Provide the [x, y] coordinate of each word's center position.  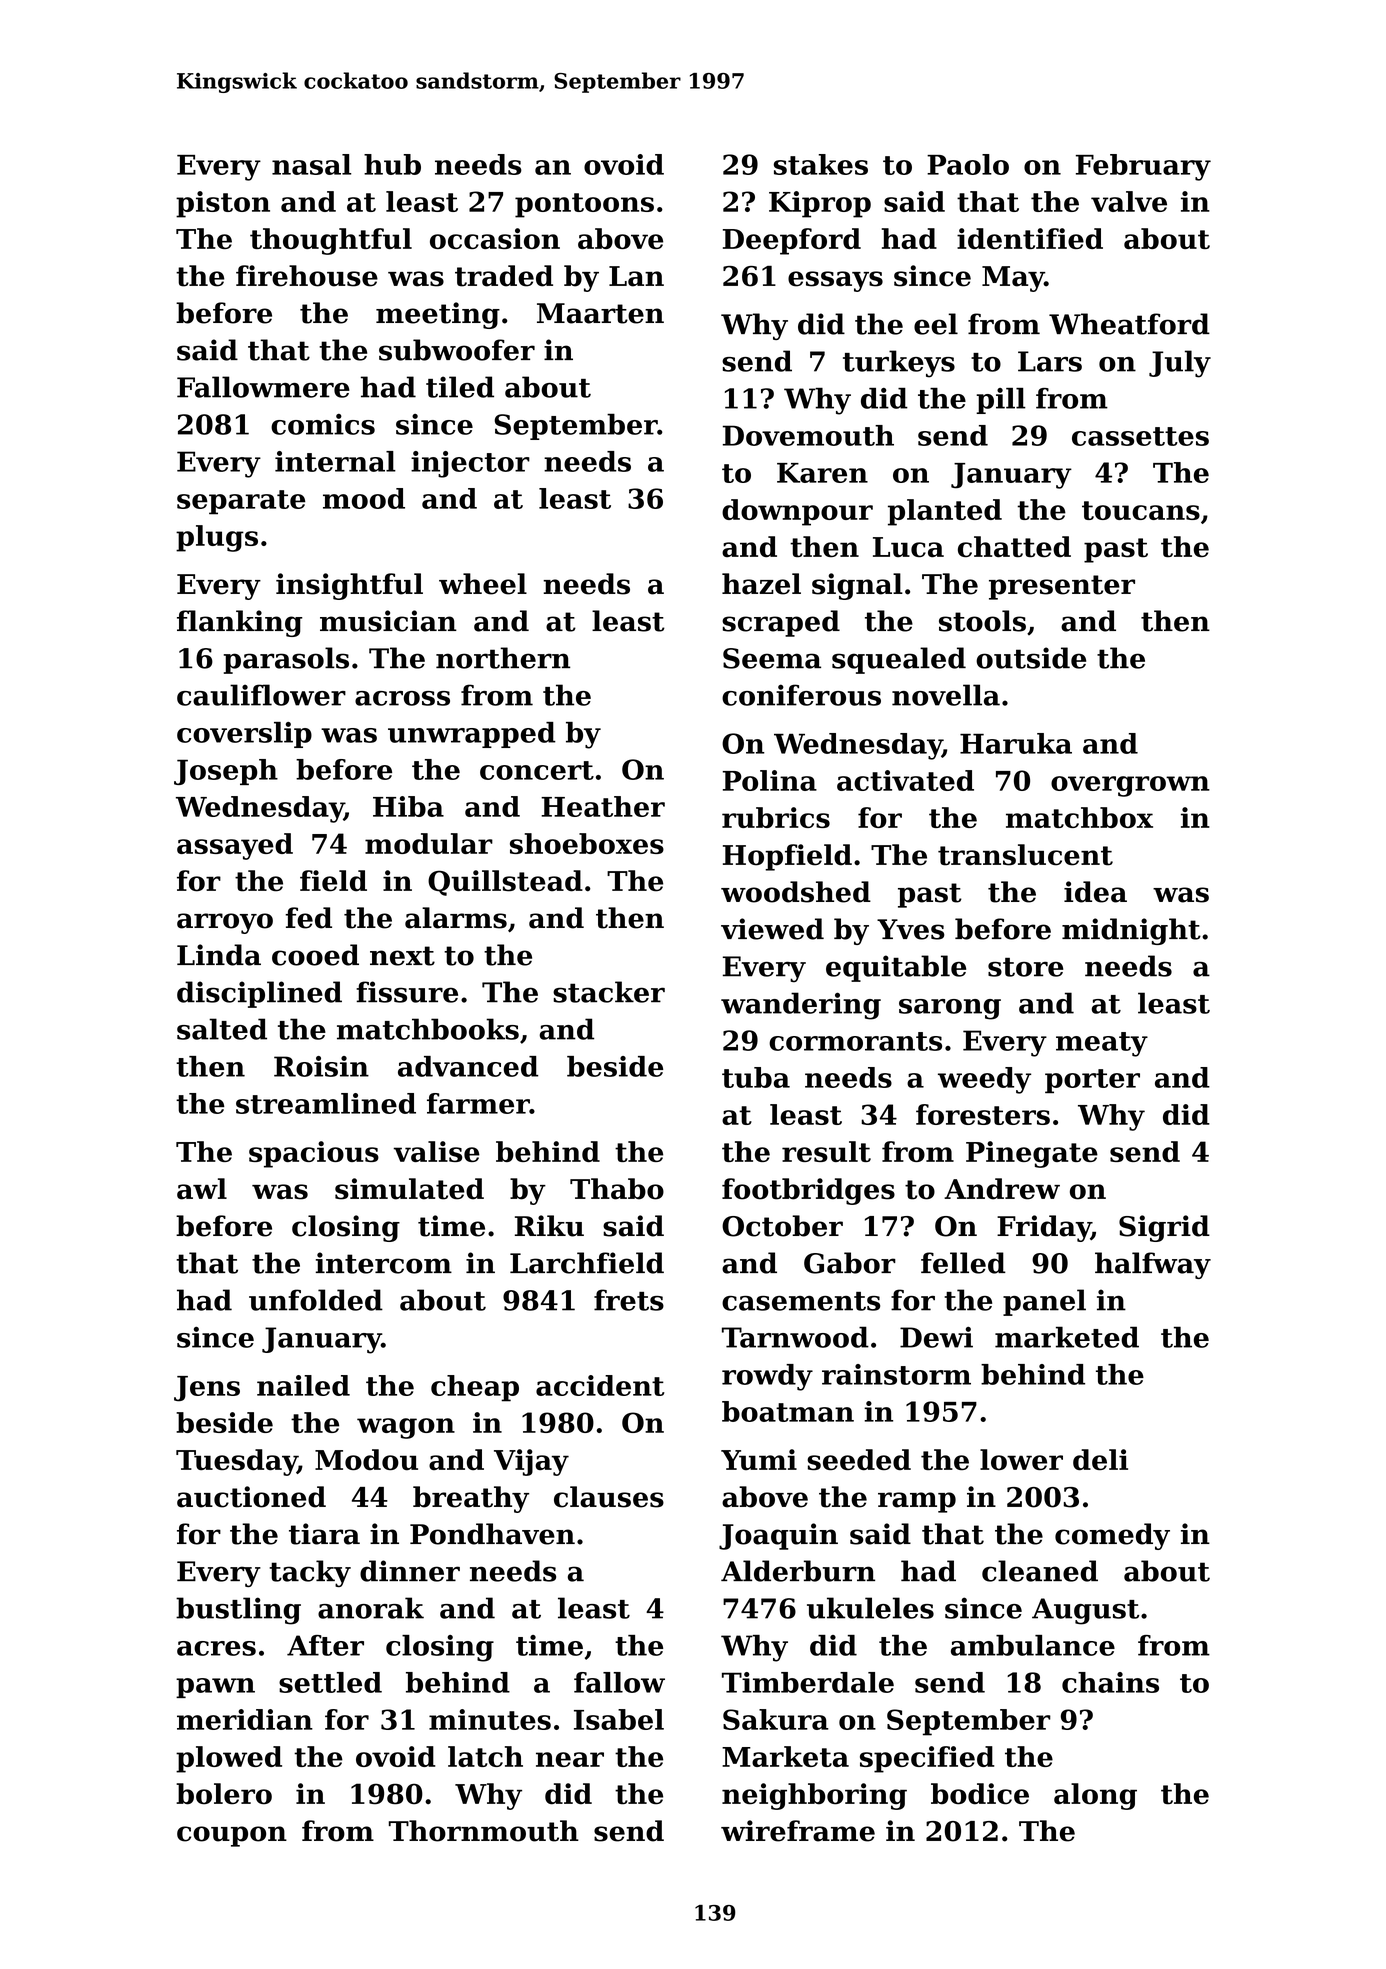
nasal [311, 164]
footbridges [808, 1191]
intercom [384, 1263]
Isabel [619, 1719]
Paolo [968, 164]
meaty [1102, 1044]
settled [330, 1682]
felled [963, 1263]
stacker [609, 992]
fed [308, 918]
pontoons [584, 205]
